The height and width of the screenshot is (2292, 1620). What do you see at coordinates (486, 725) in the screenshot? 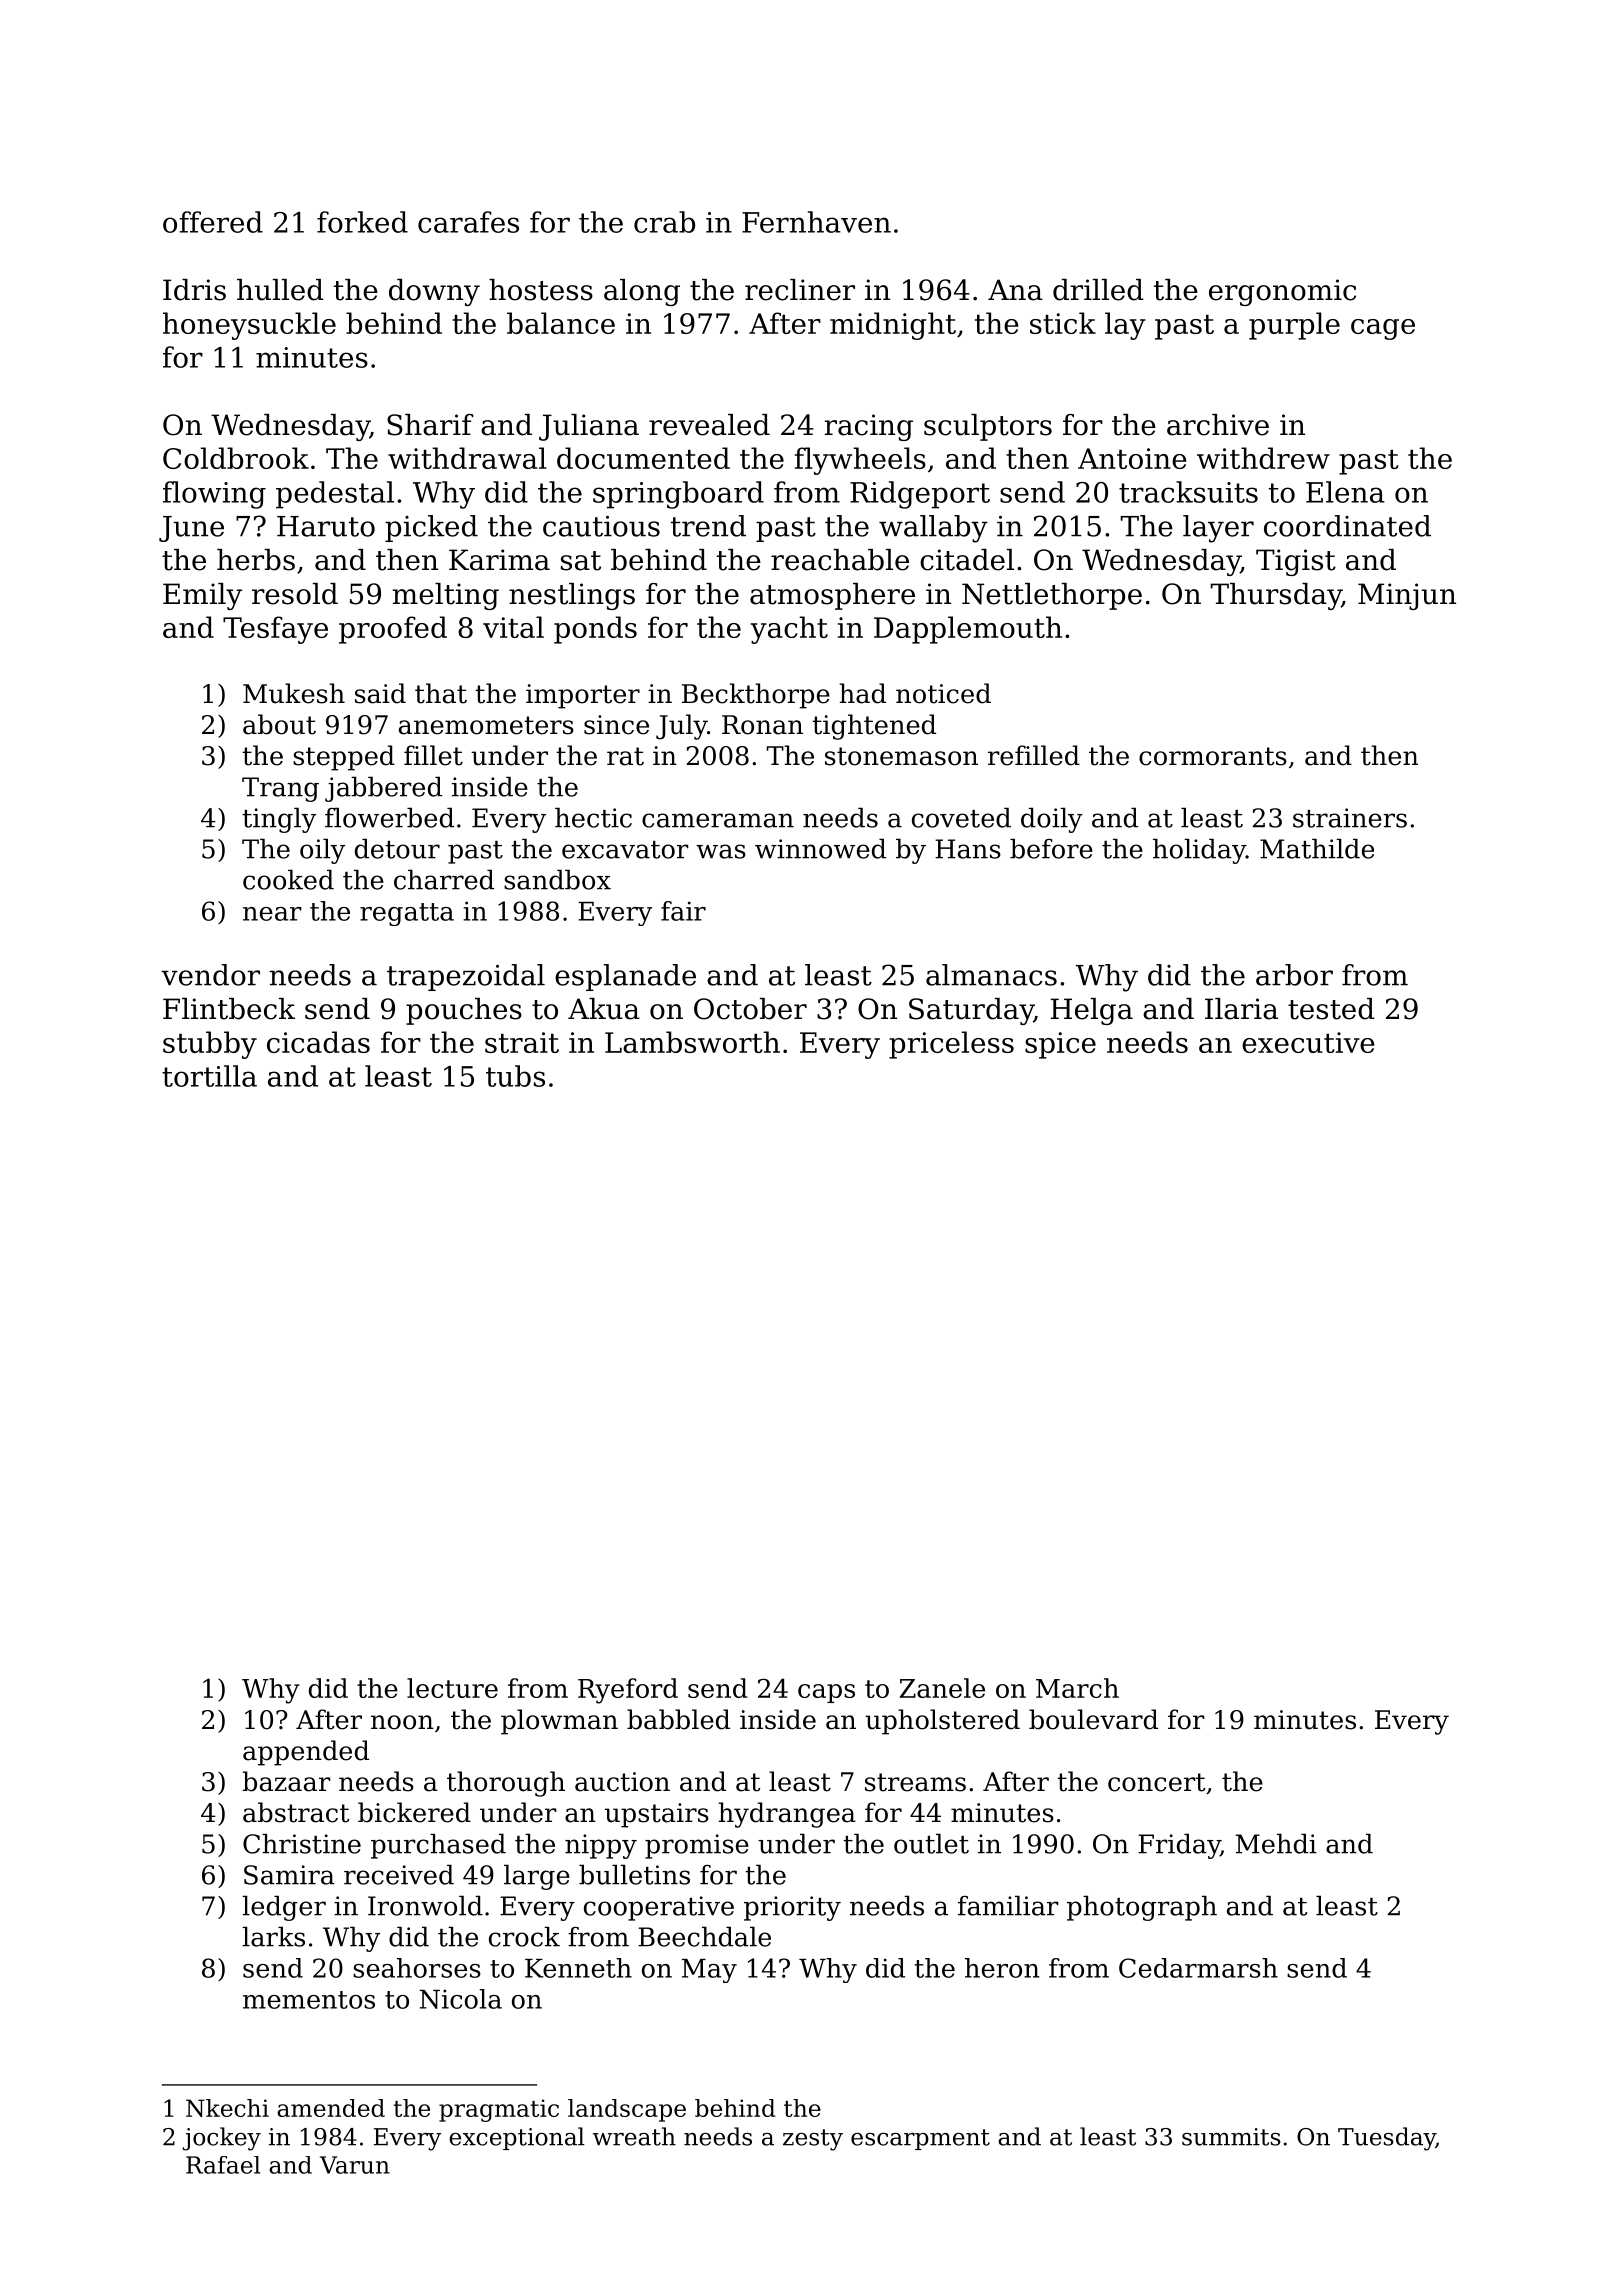
I see `anemometers` at bounding box center [486, 725].
